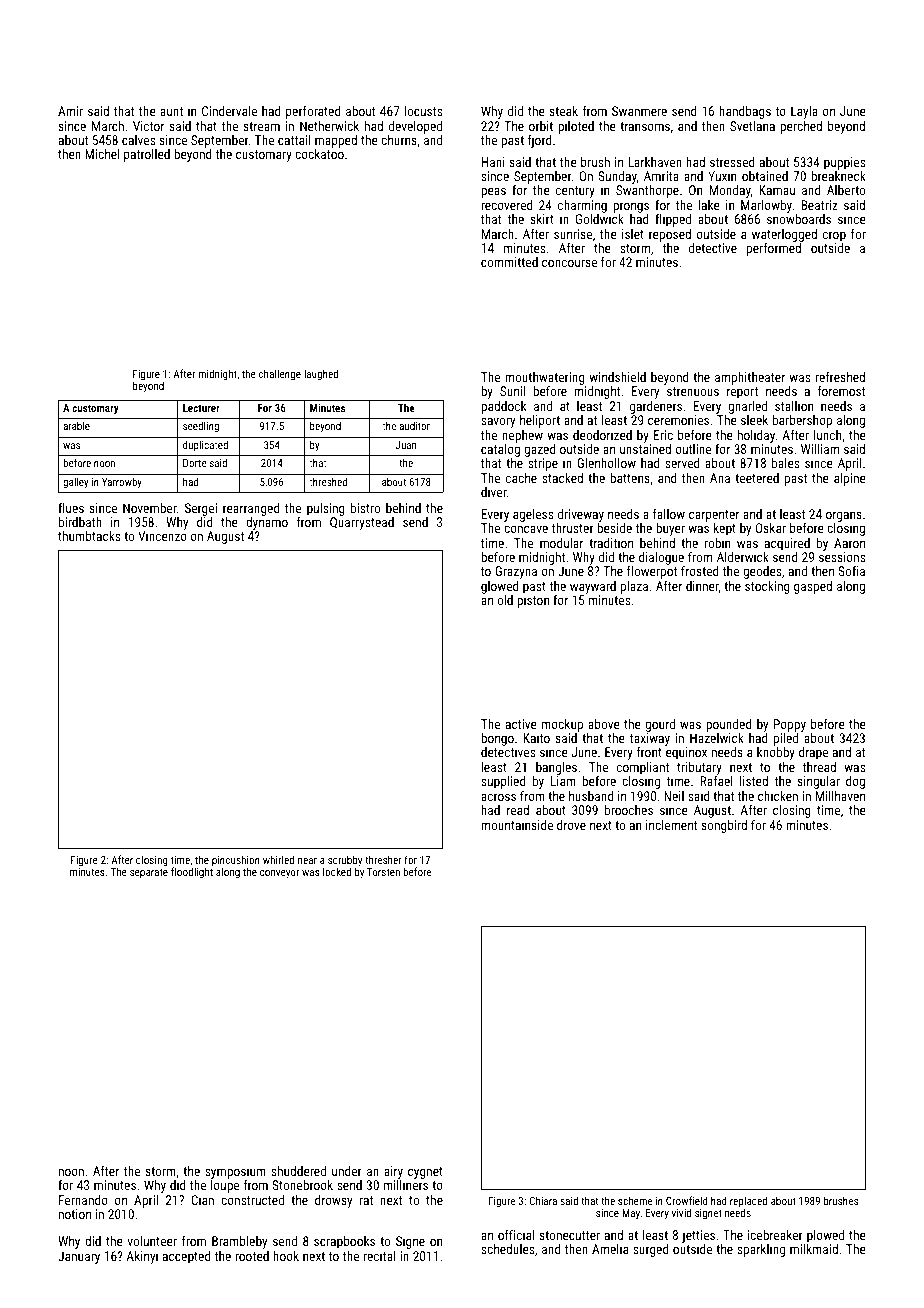 The height and width of the page is (1308, 924). I want to click on shuddered, so click(298, 1171).
